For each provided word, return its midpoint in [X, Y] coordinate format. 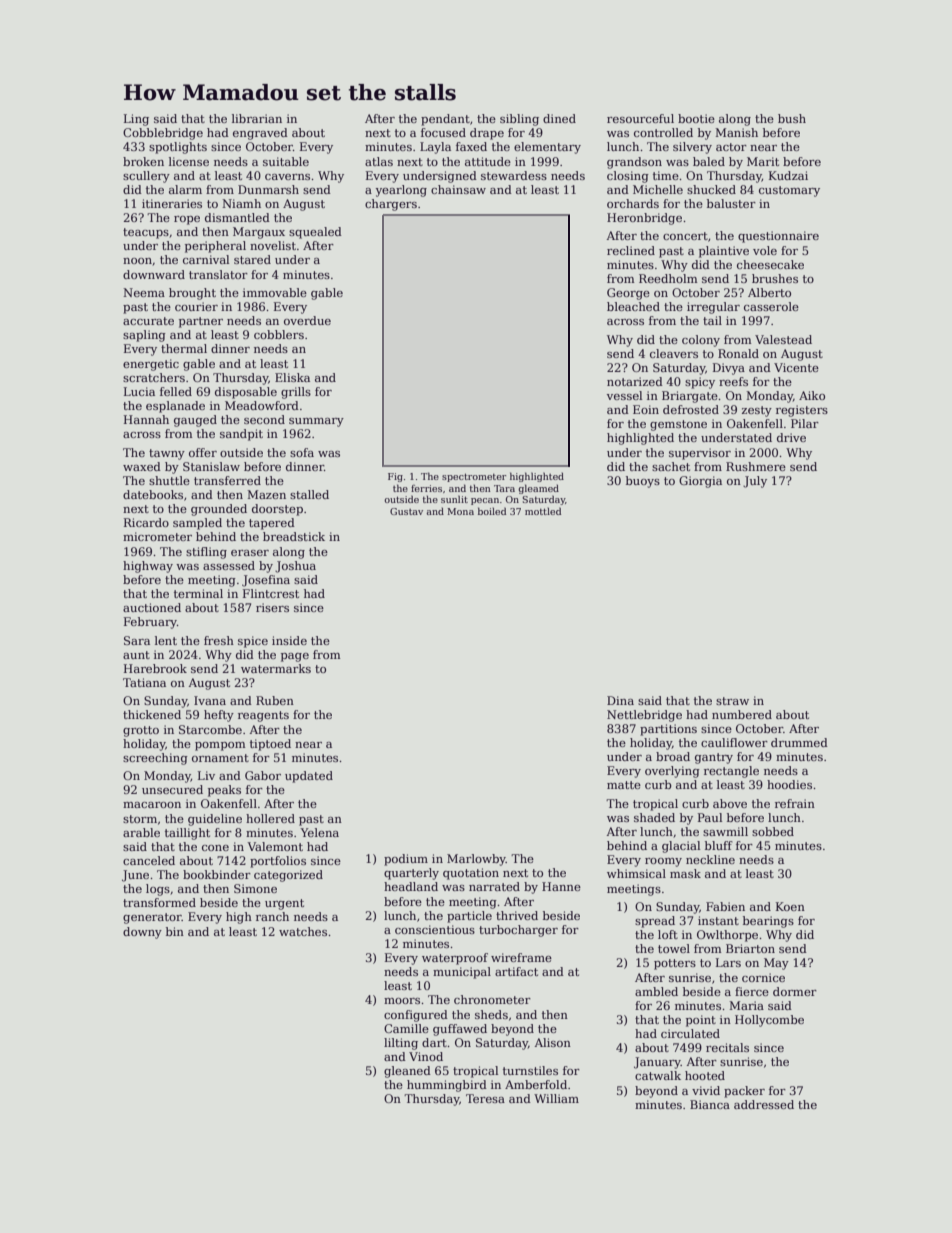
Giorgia [700, 482]
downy [142, 933]
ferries [426, 488]
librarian [257, 118]
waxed [142, 466]
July [755, 482]
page [295, 657]
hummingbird [447, 1086]
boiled [492, 511]
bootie [696, 118]
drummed [799, 742]
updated [309, 777]
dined [559, 118]
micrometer [157, 536]
